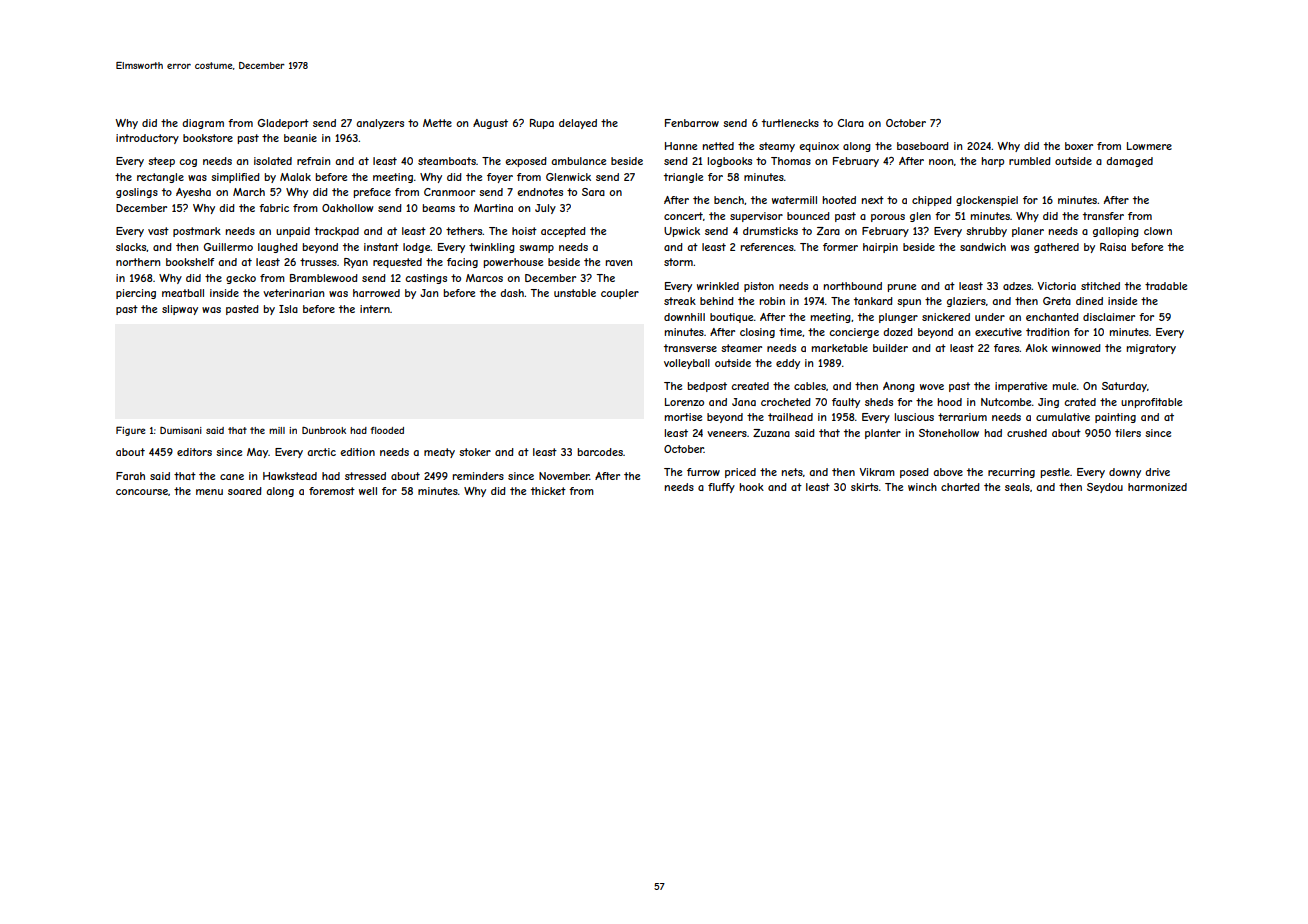 Image resolution: width=1308 pixels, height=924 pixels. Describe the element at coordinates (987, 201) in the screenshot. I see `glockenspiel` at that location.
